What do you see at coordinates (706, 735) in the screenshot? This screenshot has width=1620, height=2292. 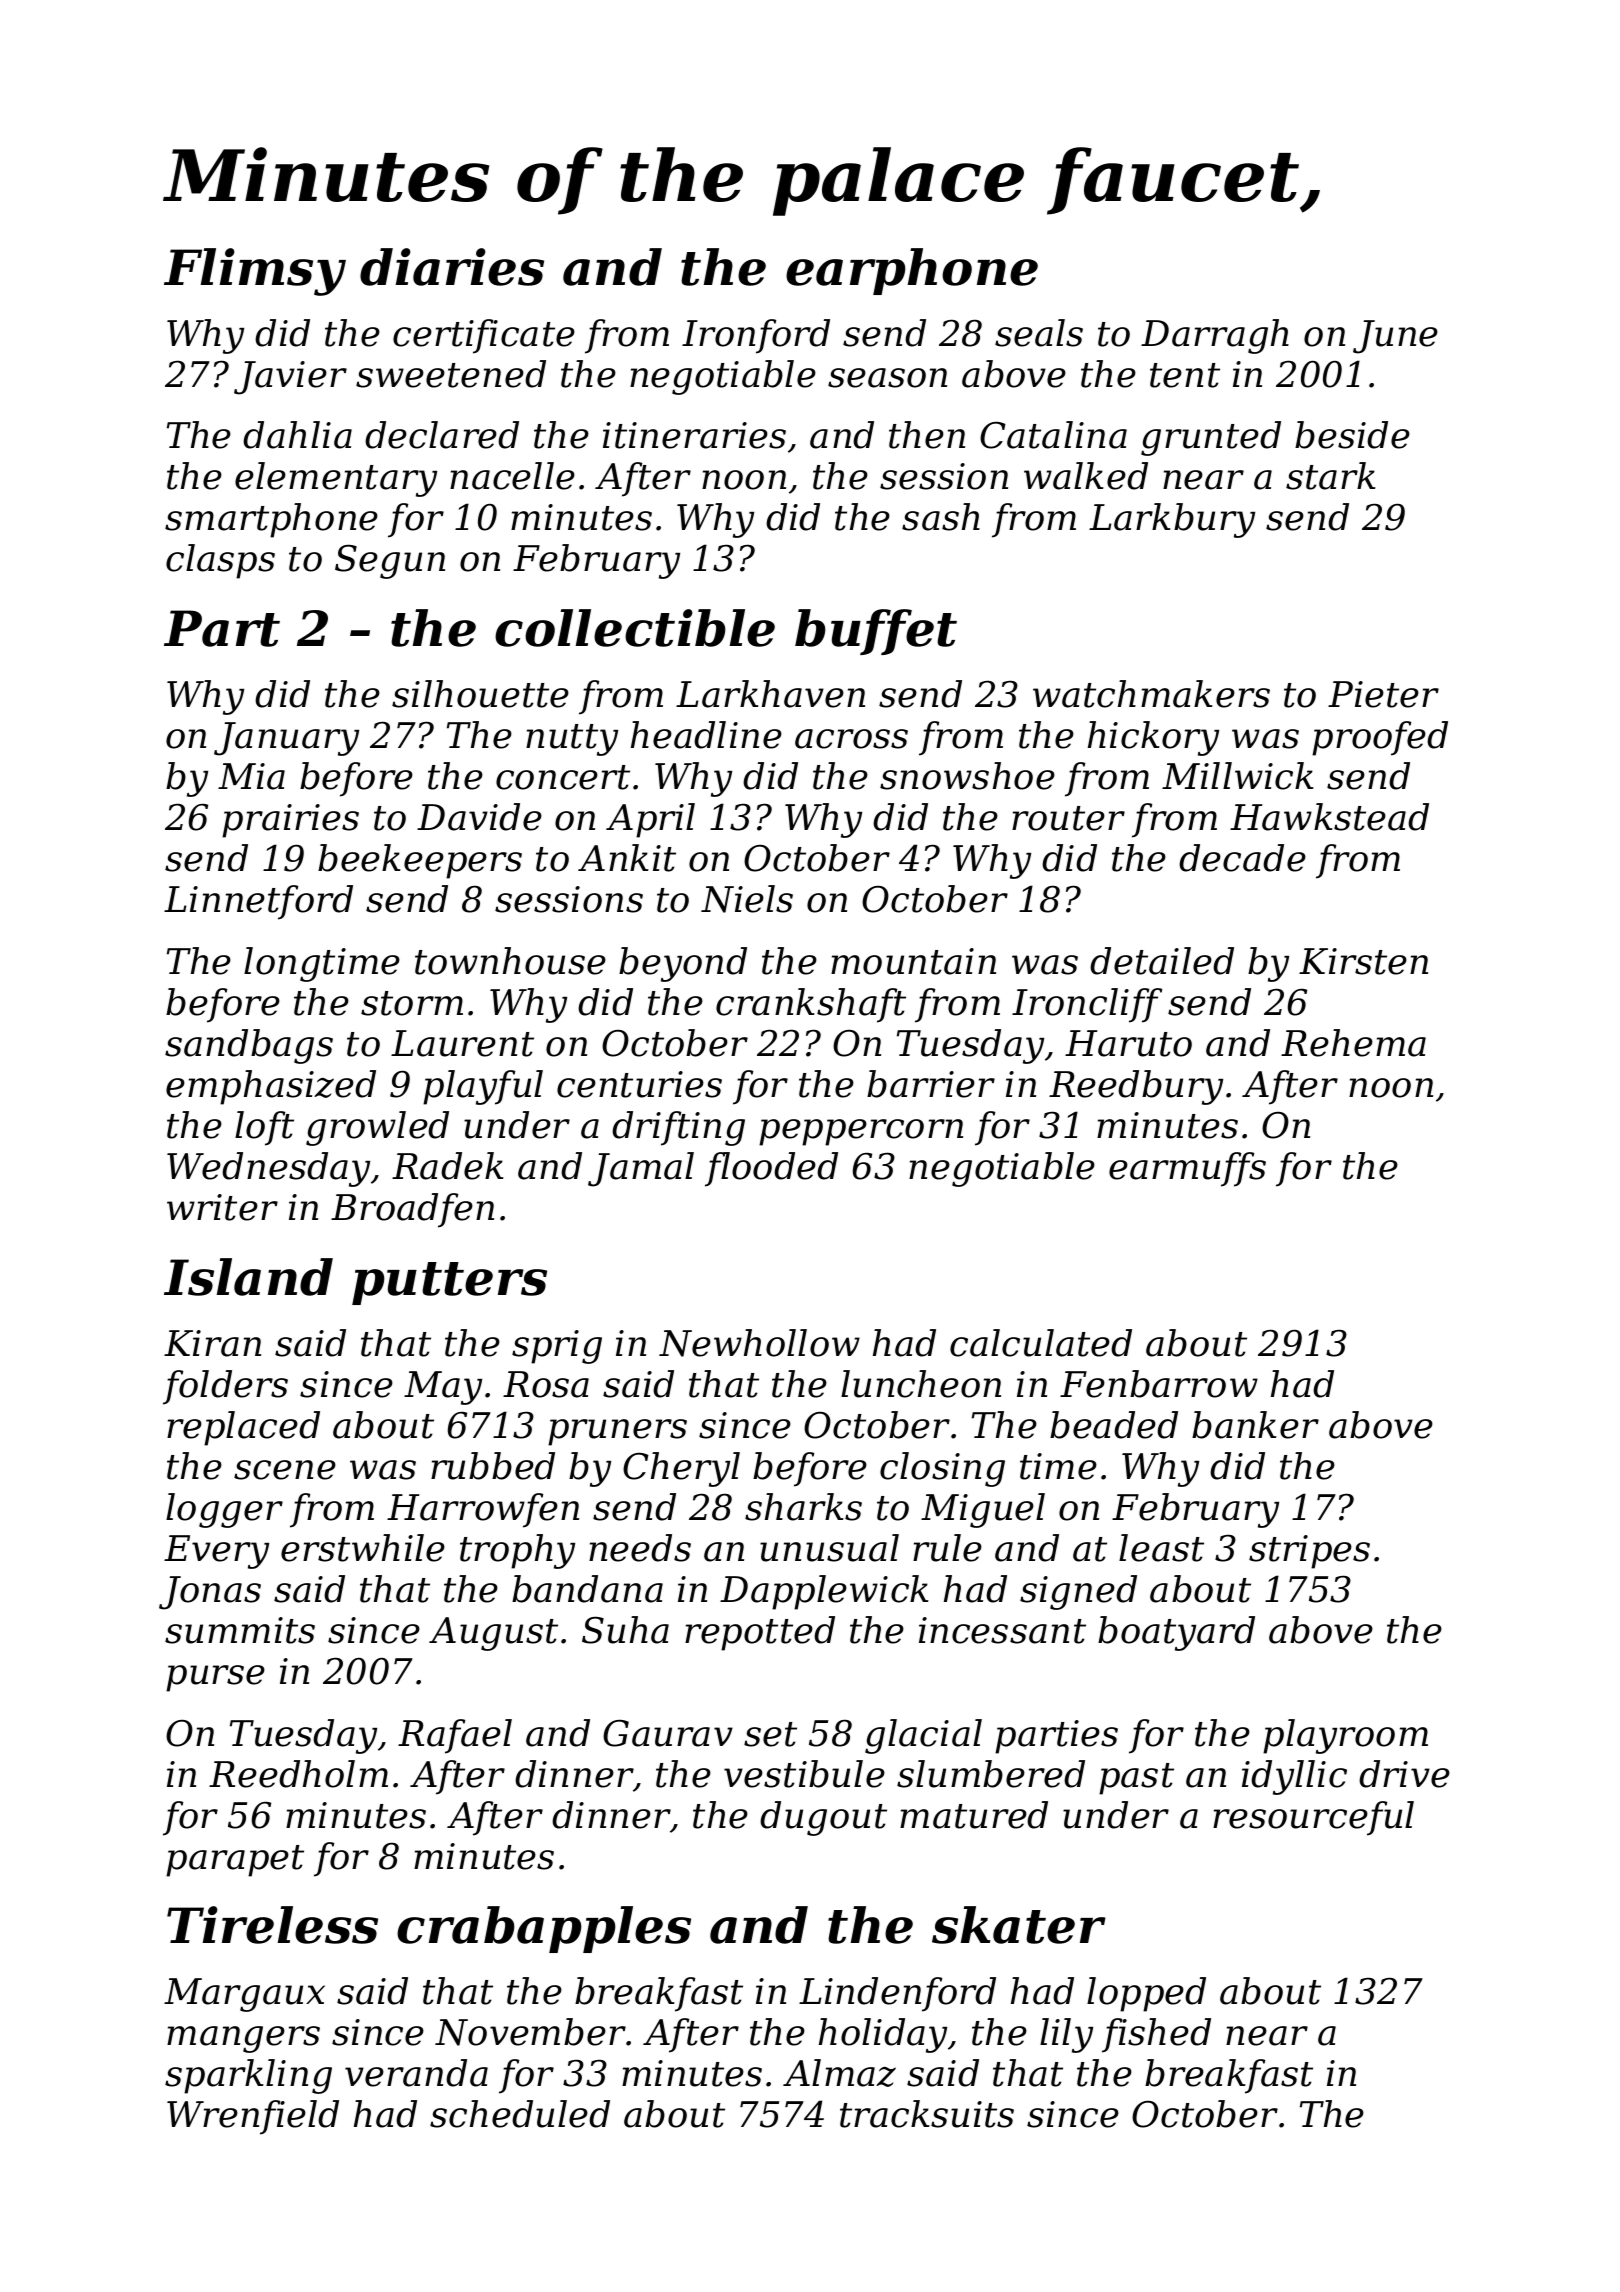 I see `headline` at bounding box center [706, 735].
